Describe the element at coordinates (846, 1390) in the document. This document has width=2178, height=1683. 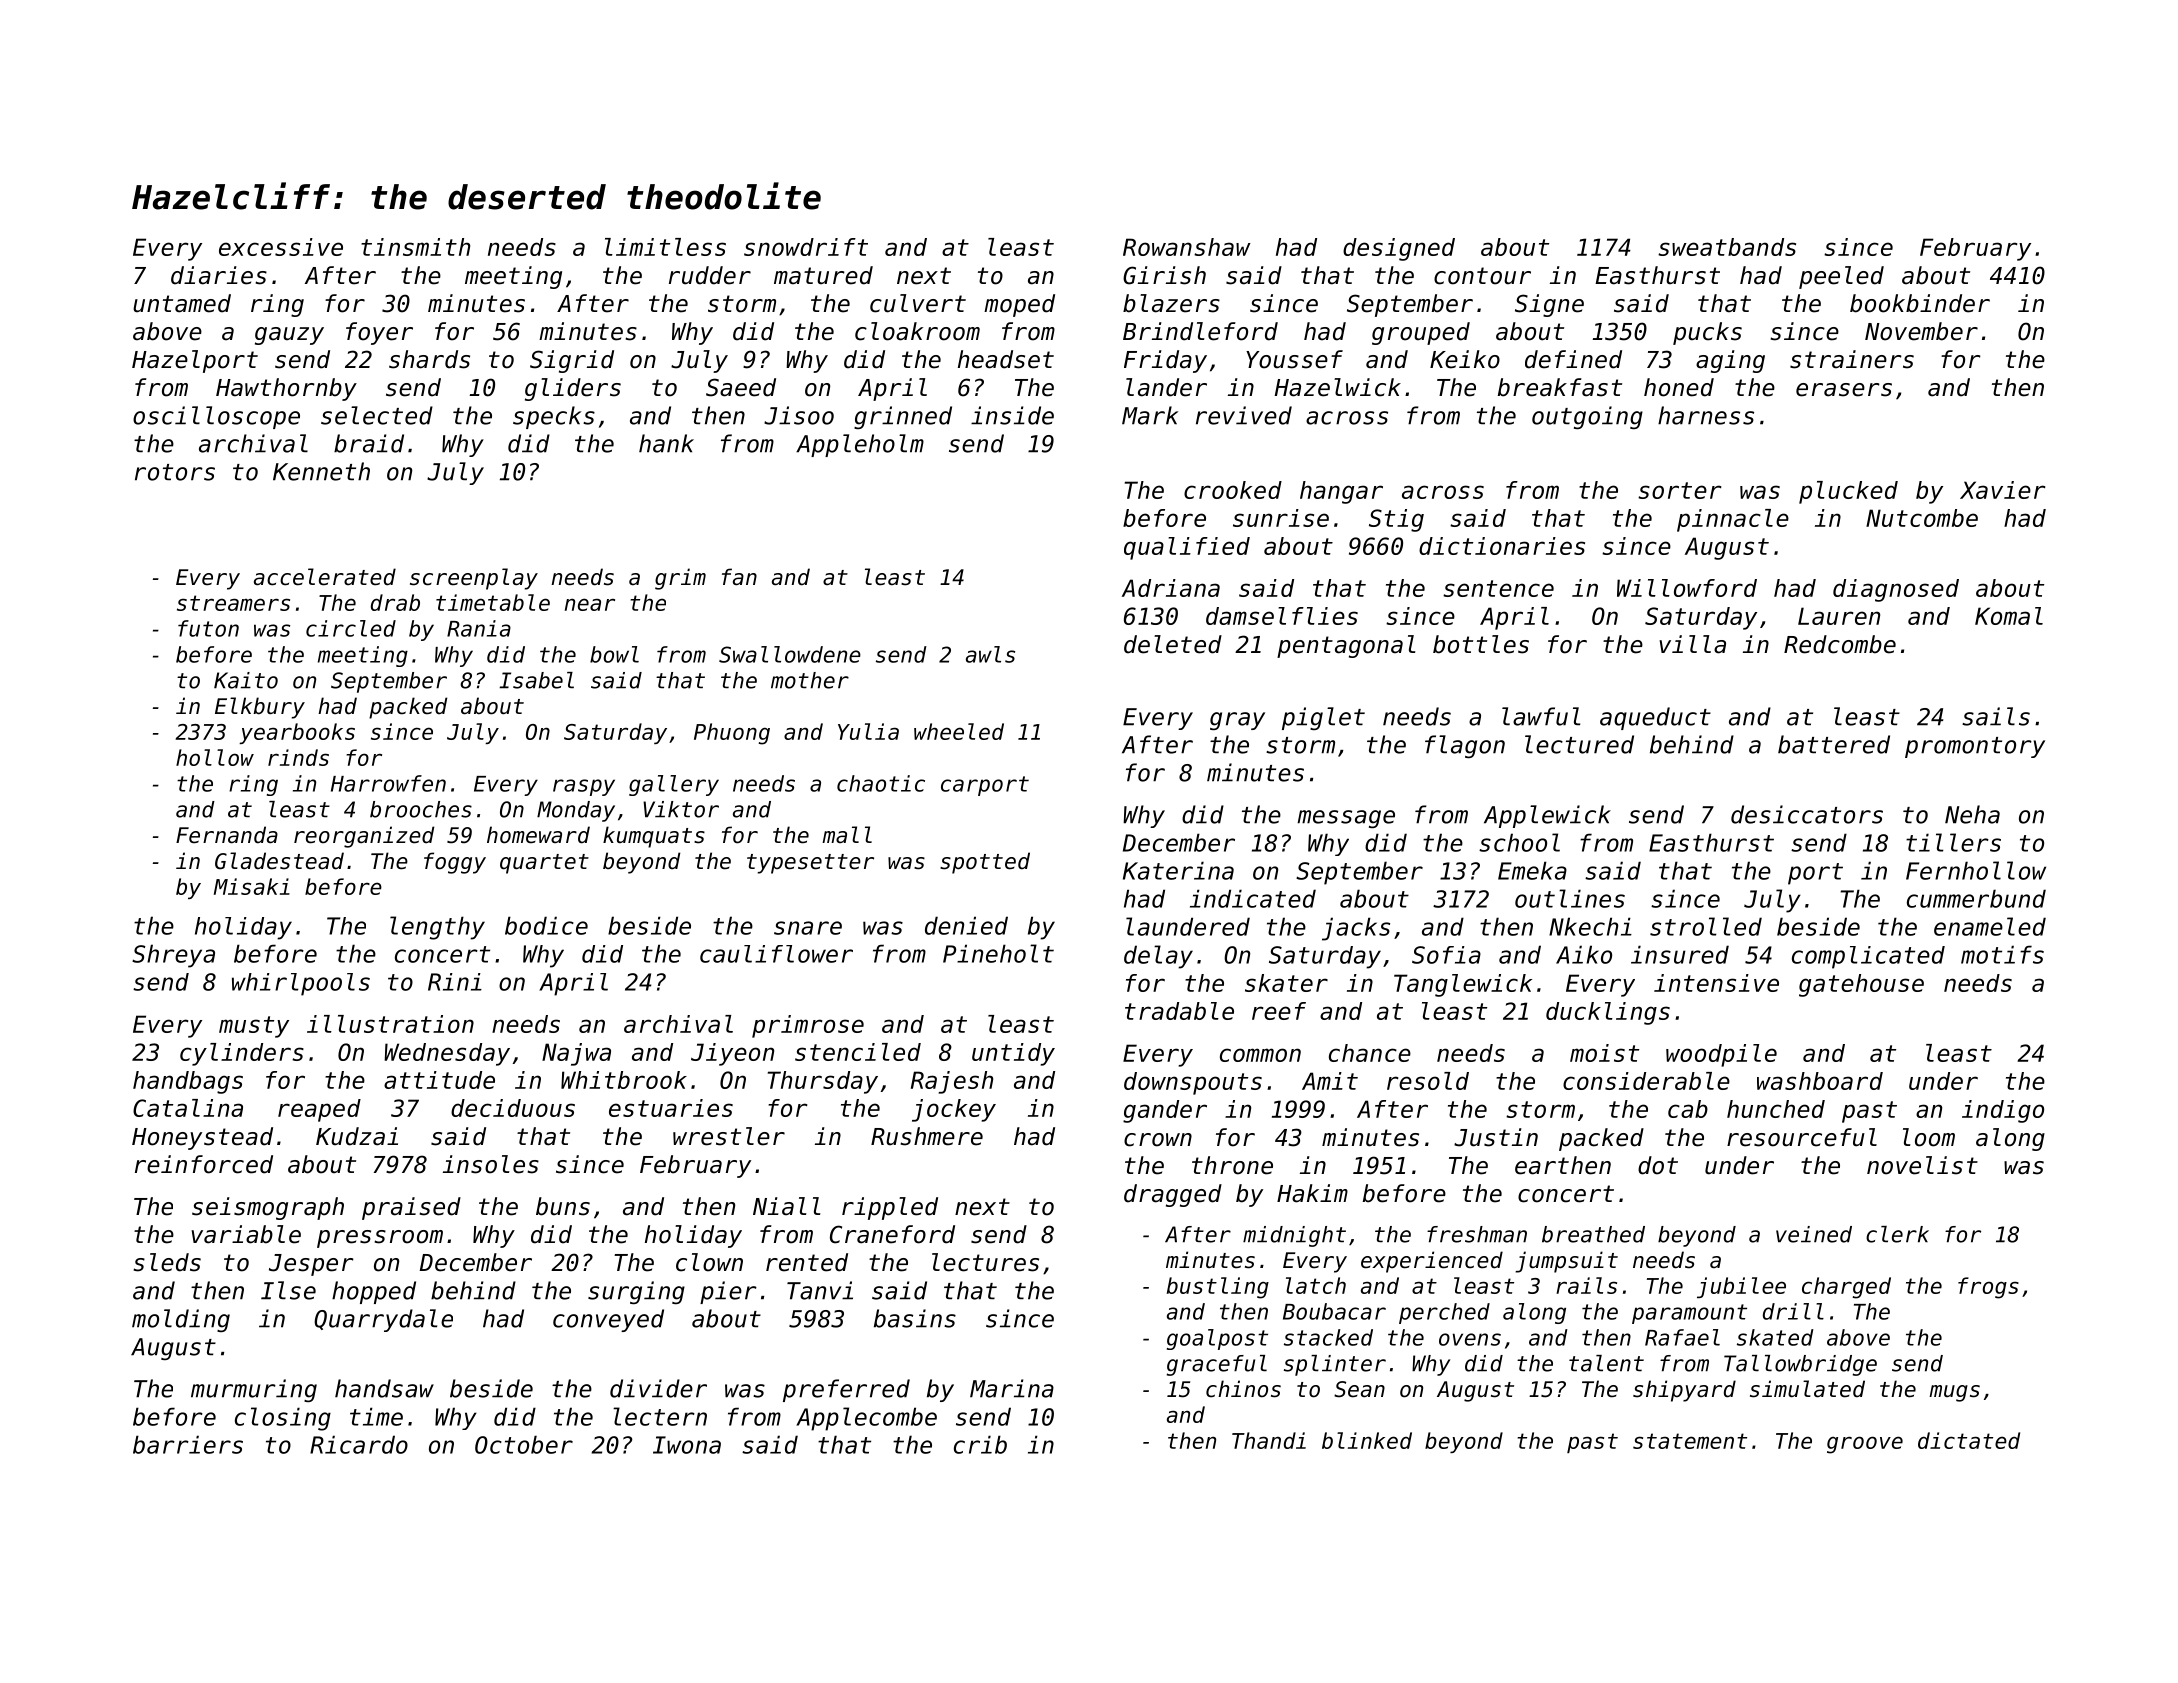
I see `preferred` at that location.
